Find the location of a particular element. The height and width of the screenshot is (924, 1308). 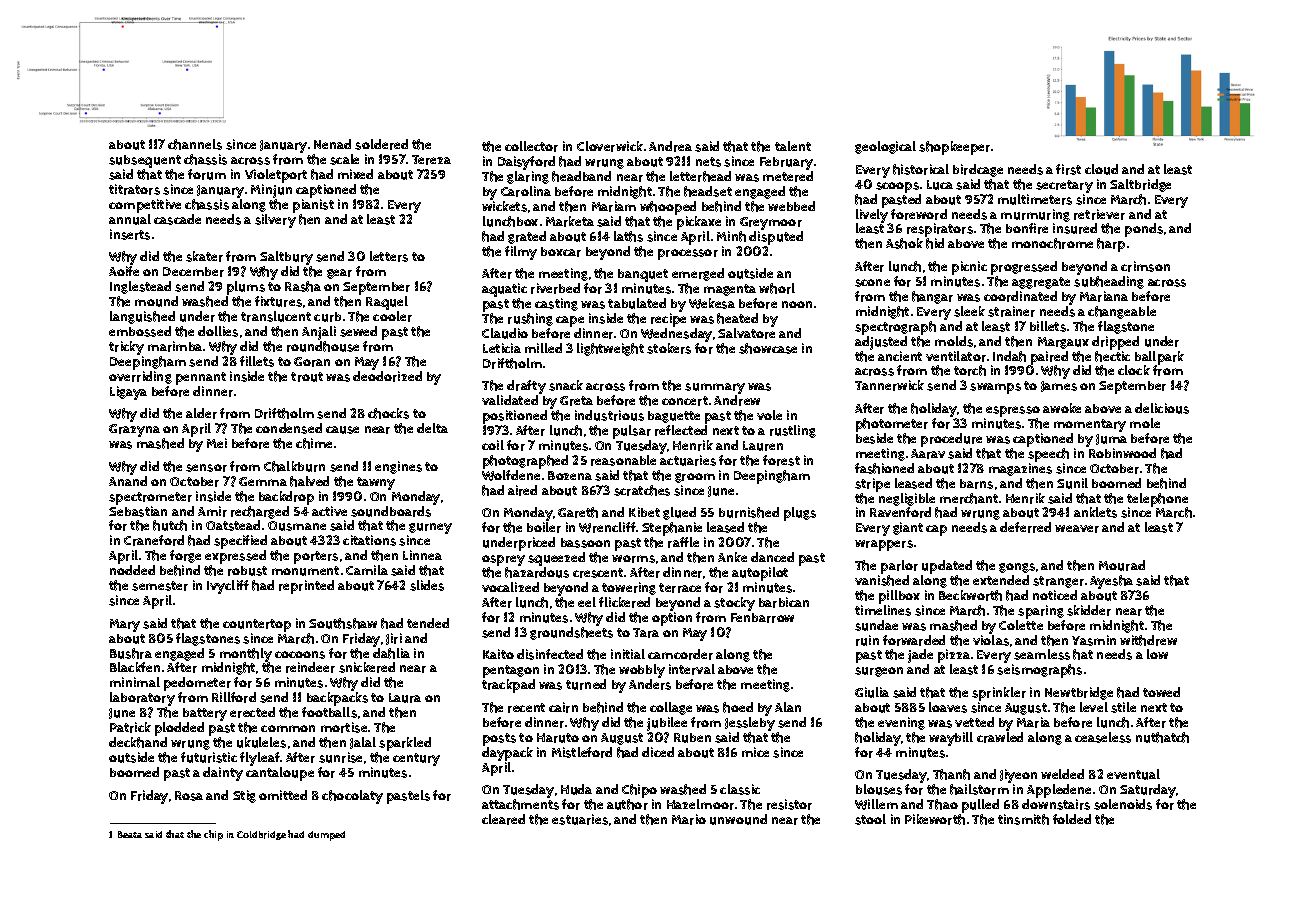

pizza is located at coordinates (954, 656).
